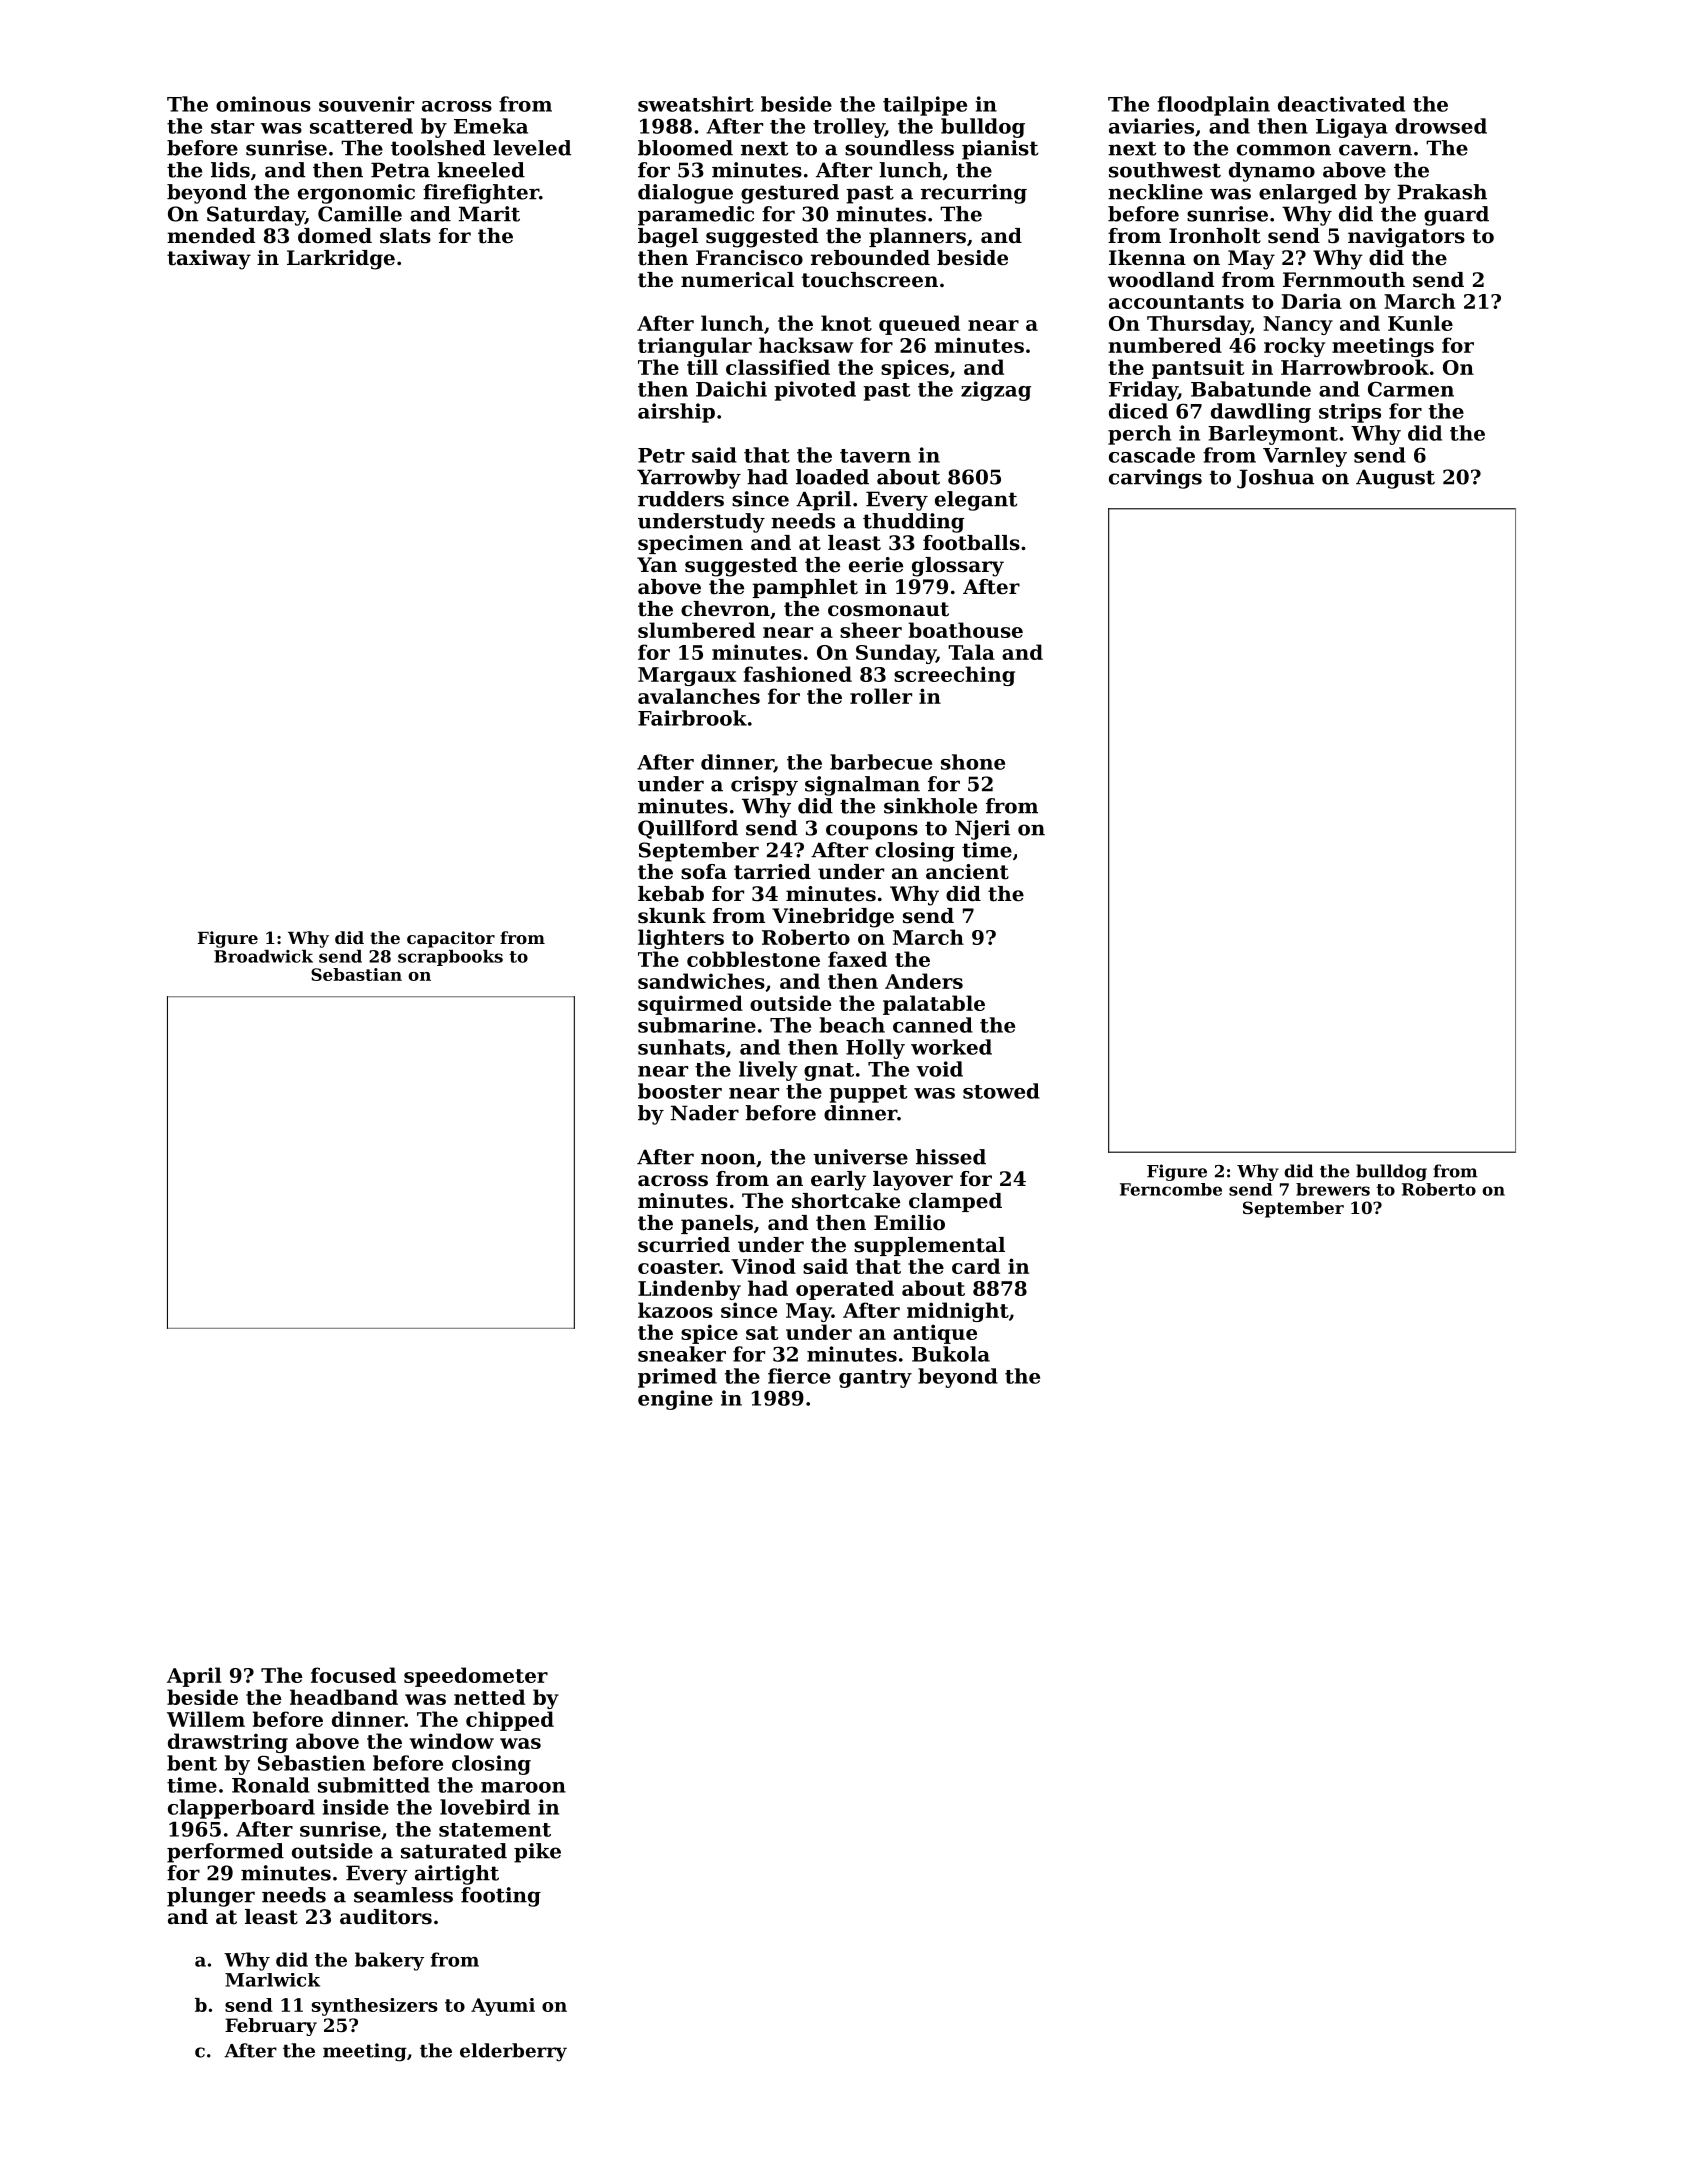 The height and width of the screenshot is (2178, 1683). Describe the element at coordinates (263, 956) in the screenshot. I see `Broadwick` at that location.
